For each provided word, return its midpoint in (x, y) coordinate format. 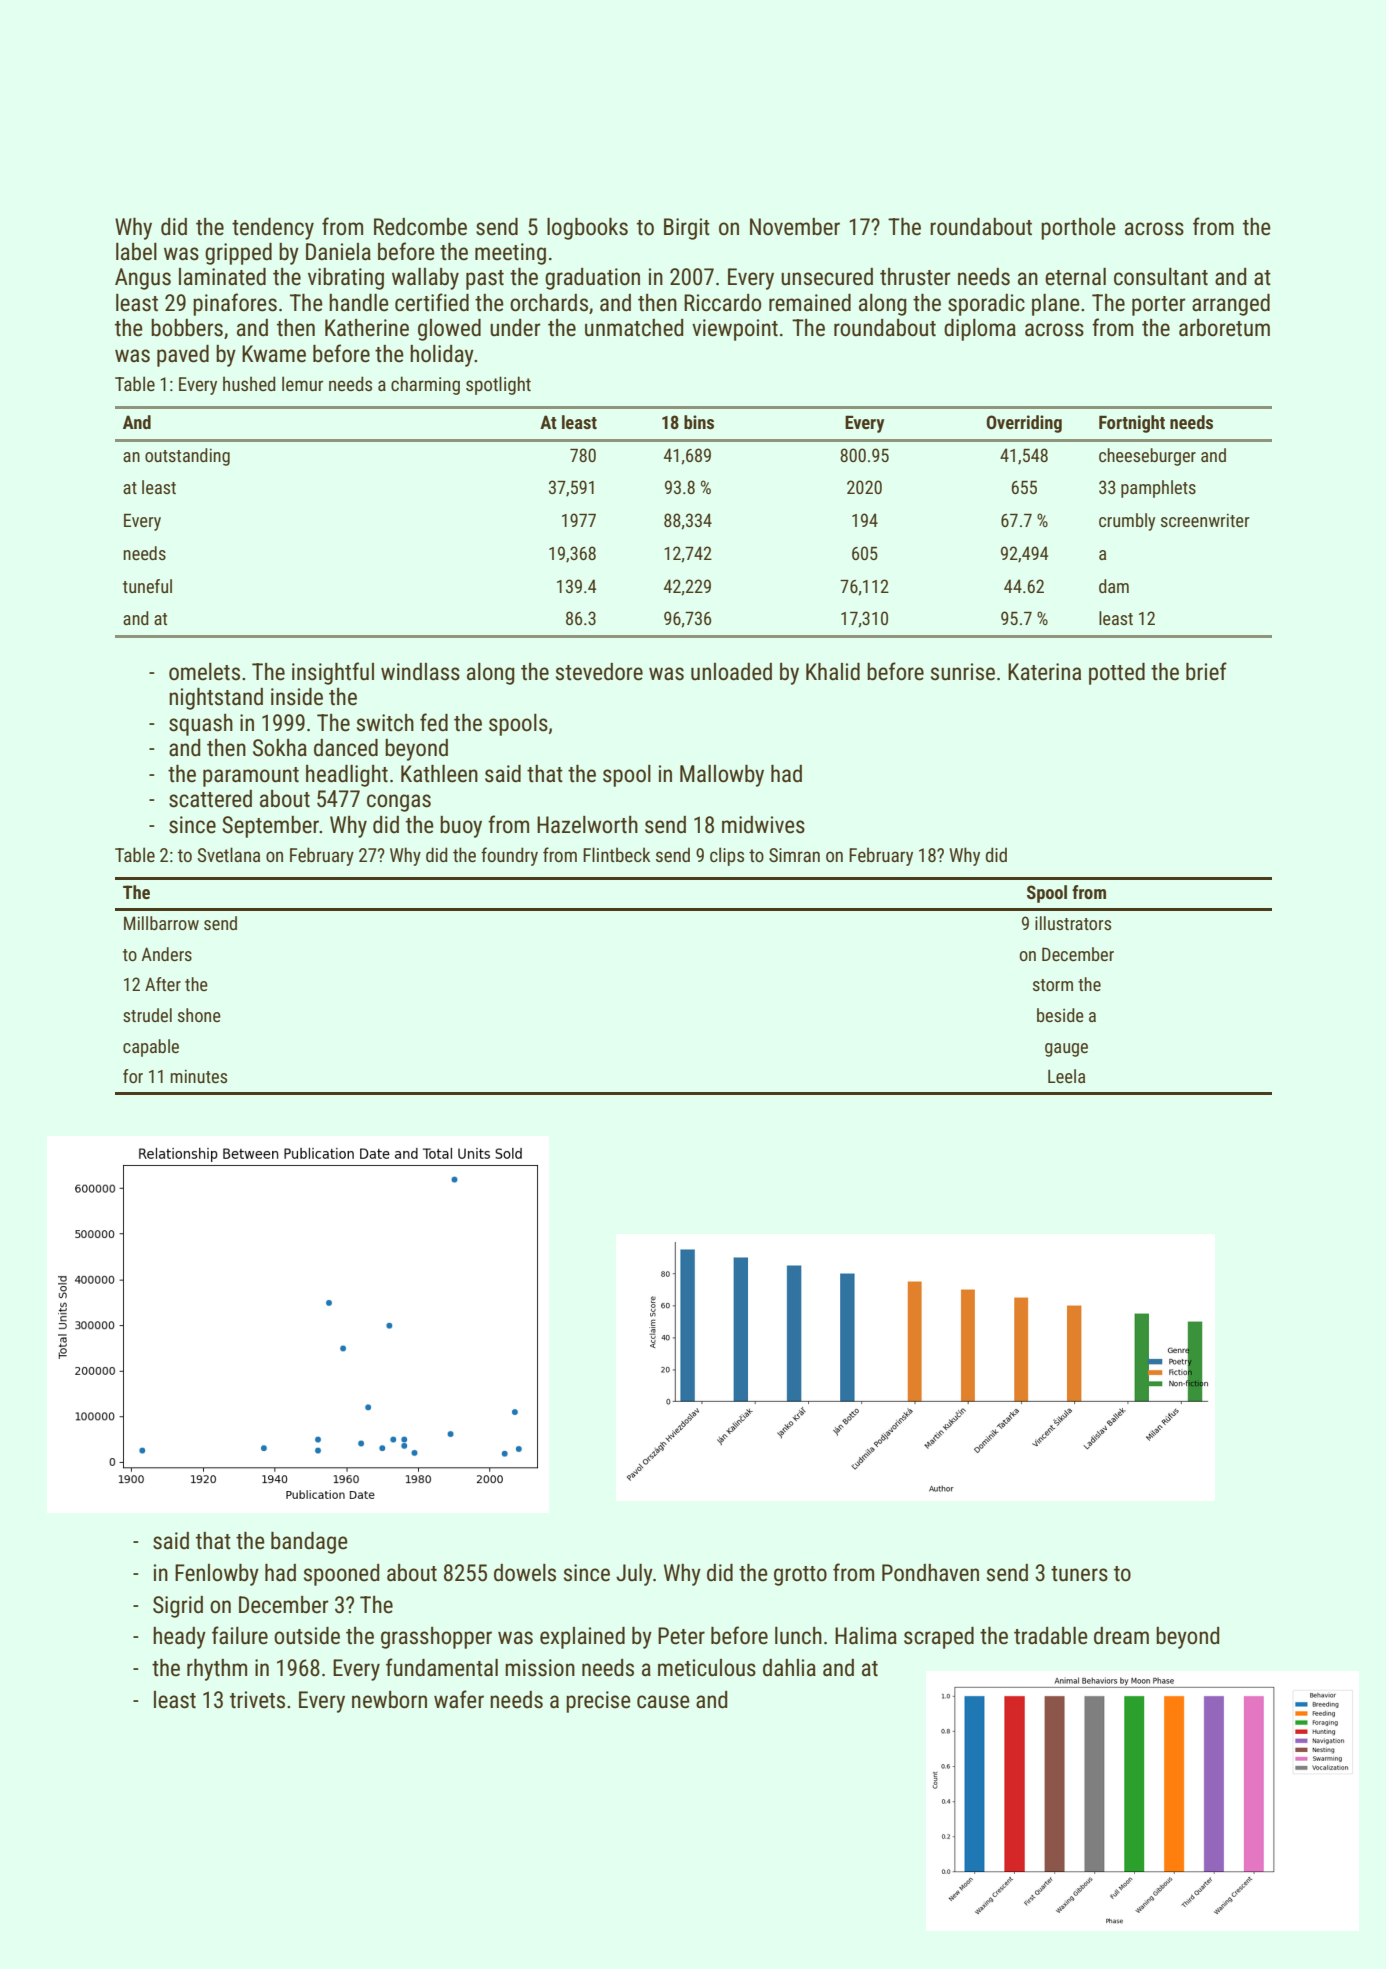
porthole (1078, 229)
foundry (509, 856)
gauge (1066, 1050)
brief (1206, 671)
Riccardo (722, 303)
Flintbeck (616, 854)
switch (385, 723)
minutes (199, 1076)
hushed (249, 383)
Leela (1066, 1076)
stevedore (599, 672)
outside (307, 1636)
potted (1117, 674)
